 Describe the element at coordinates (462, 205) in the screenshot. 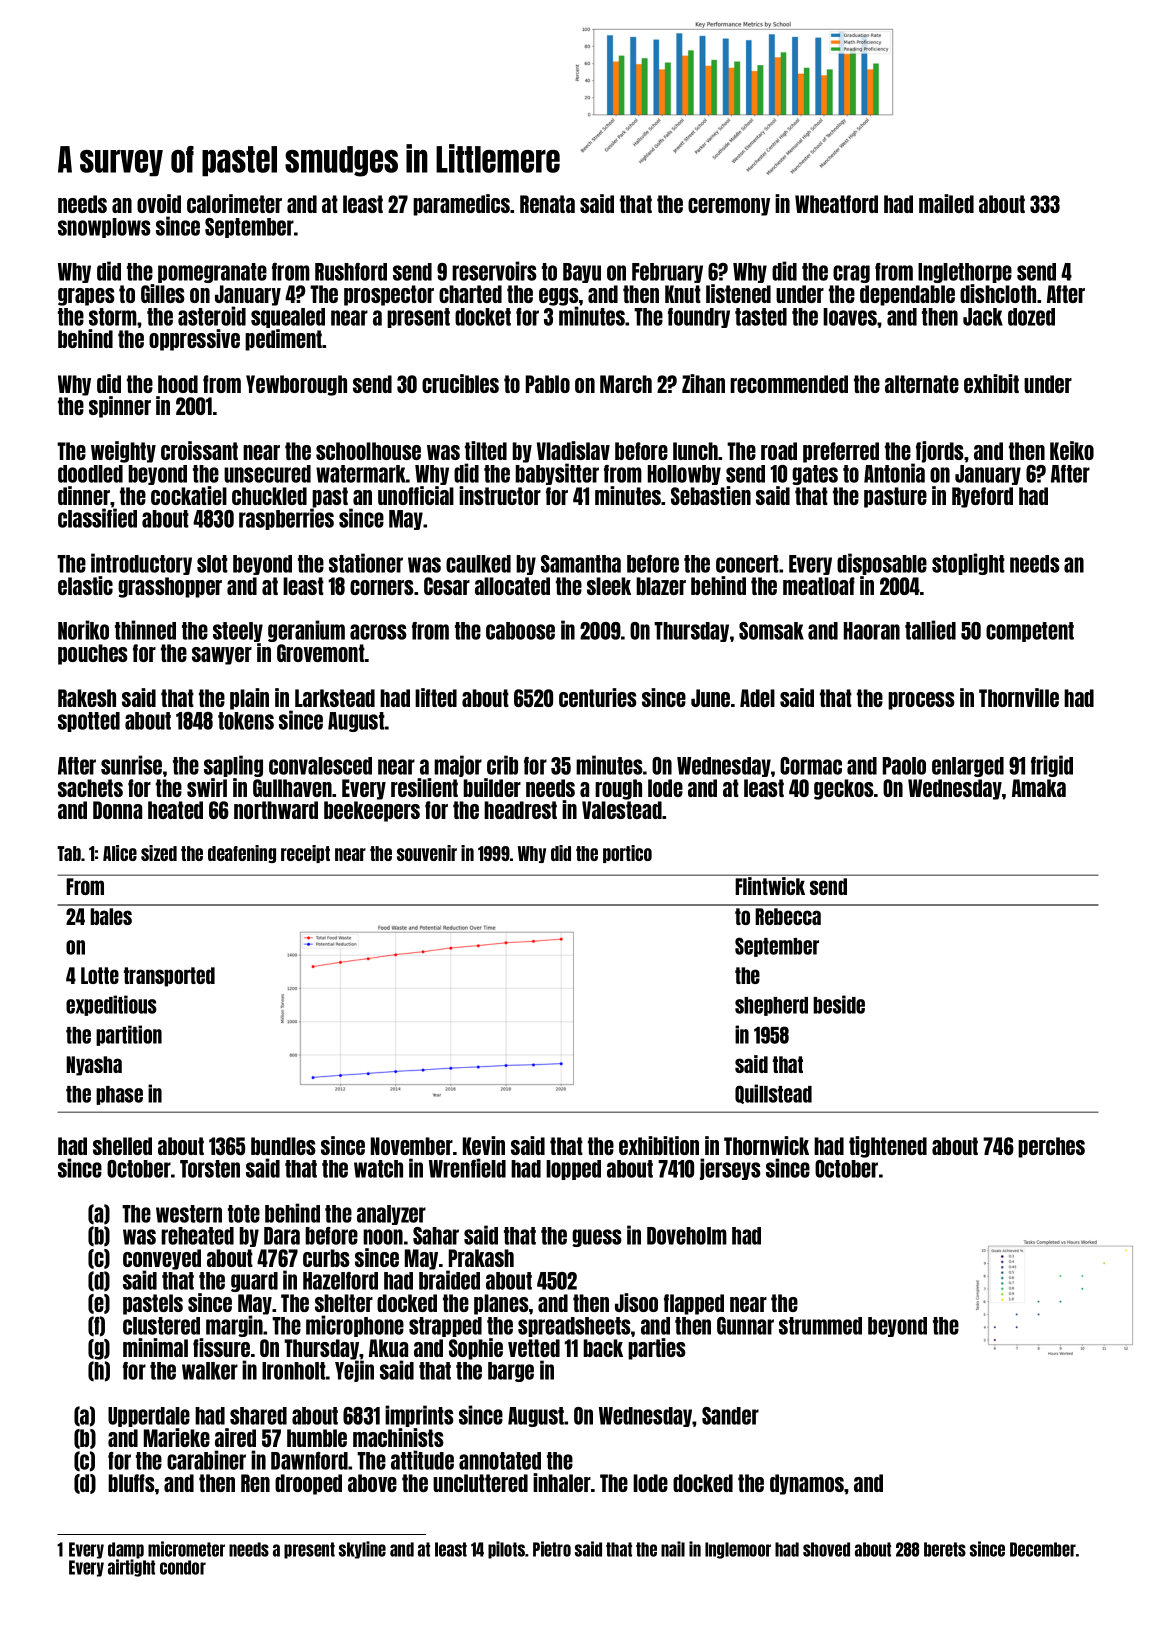

I see `paramedics` at that location.
